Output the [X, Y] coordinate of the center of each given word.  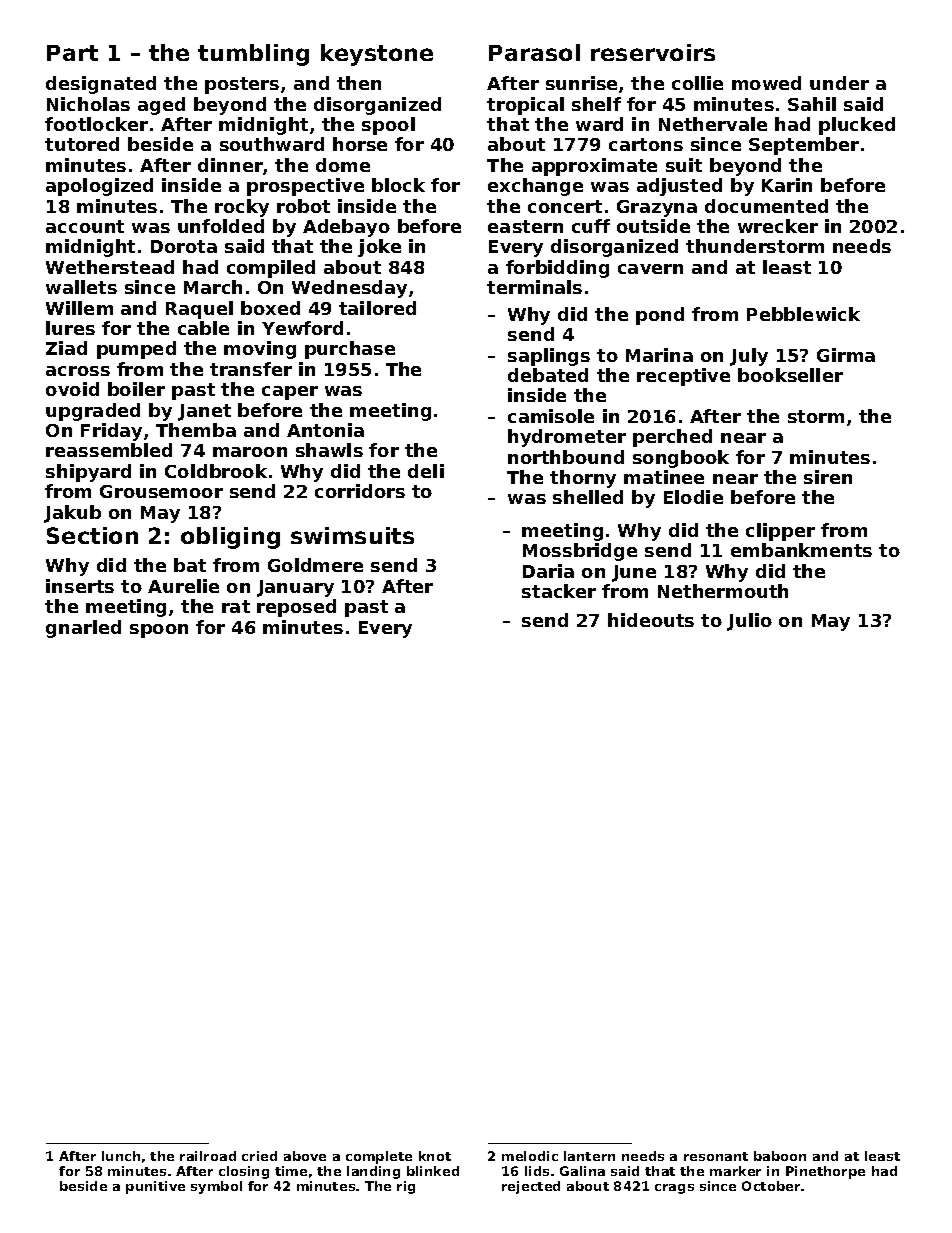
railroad [208, 1156]
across [78, 371]
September [804, 146]
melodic [530, 1156]
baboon [780, 1156]
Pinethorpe [825, 1172]
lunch [121, 1156]
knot [435, 1156]
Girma [846, 355]
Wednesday [349, 289]
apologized [99, 187]
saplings [549, 357]
